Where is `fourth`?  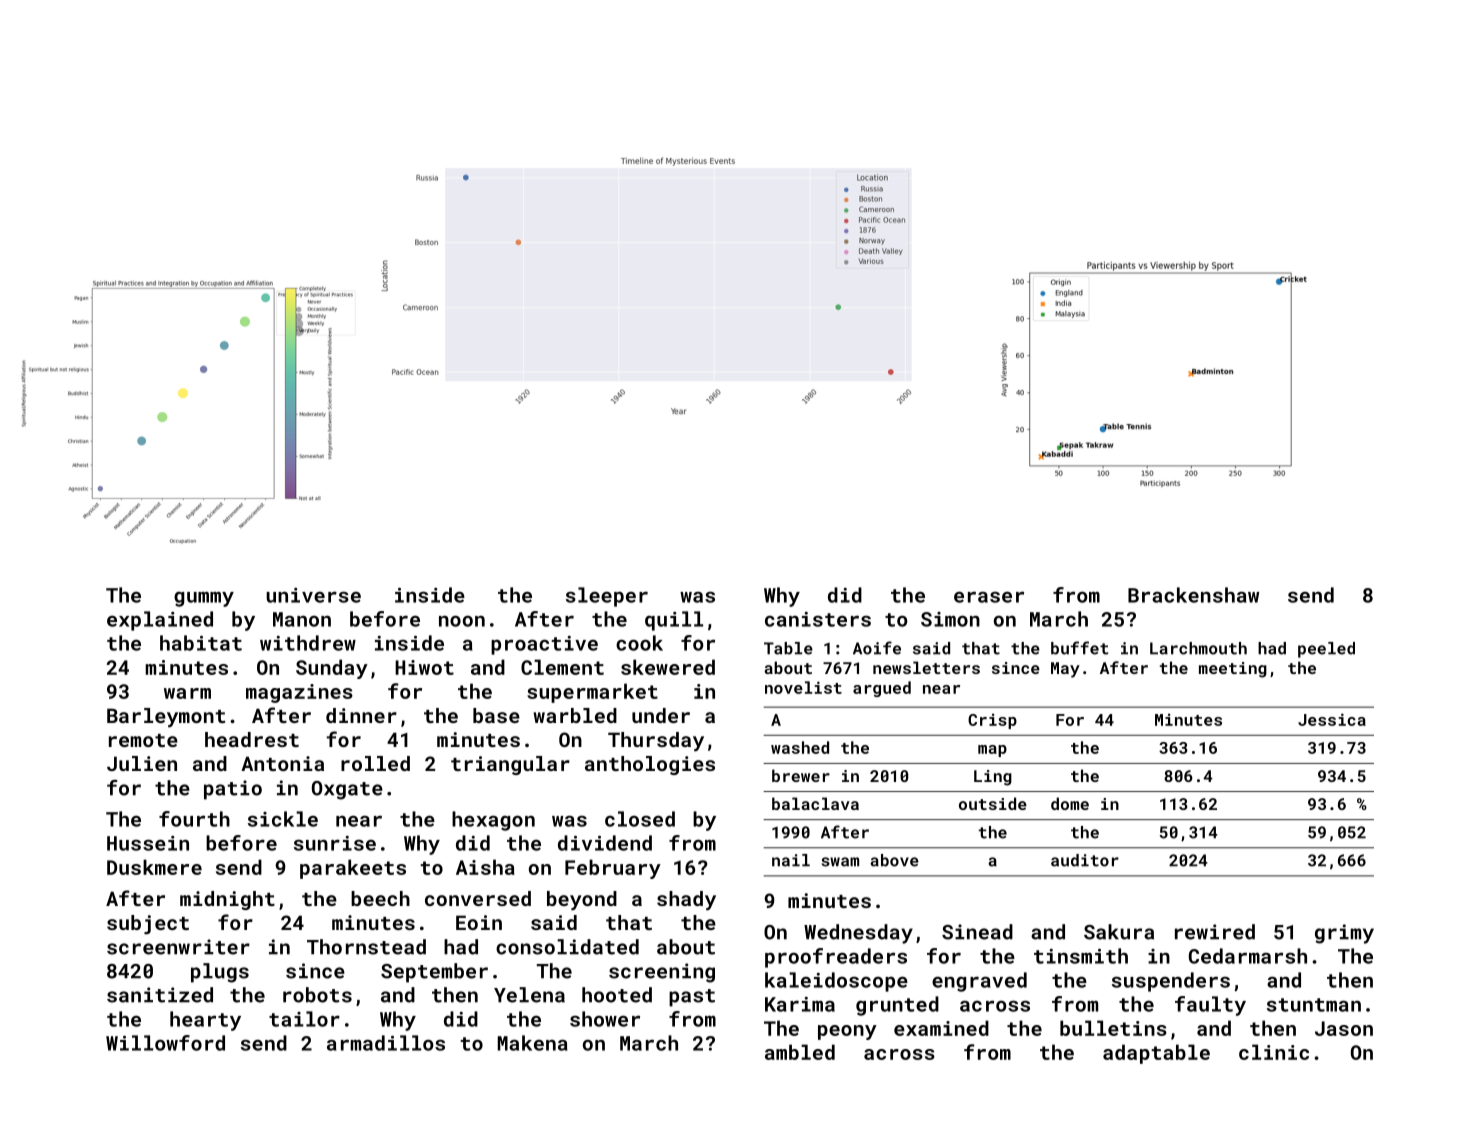 fourth is located at coordinates (194, 819).
